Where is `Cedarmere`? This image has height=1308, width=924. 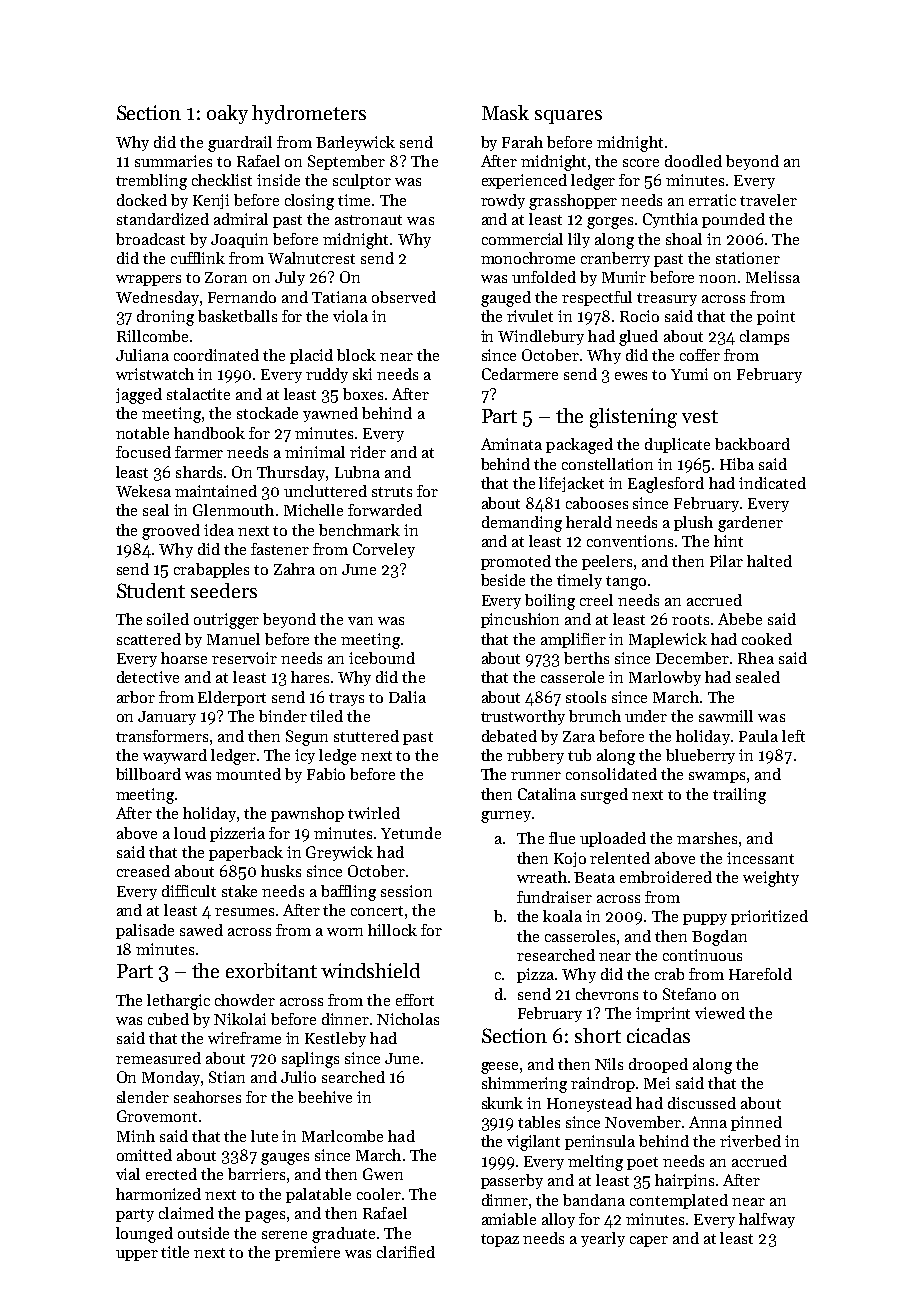
Cedarmere is located at coordinates (520, 374).
